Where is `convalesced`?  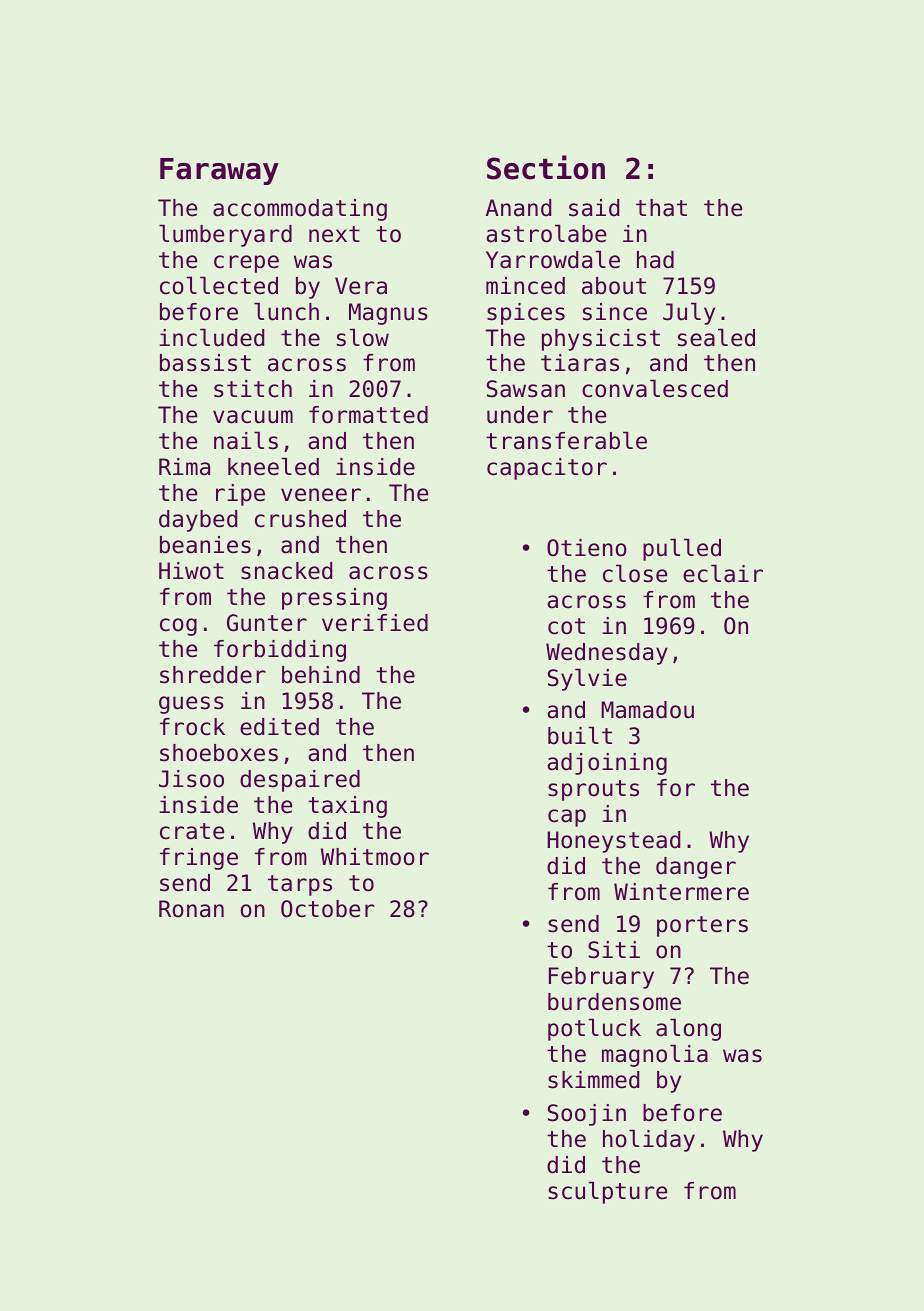 convalesced is located at coordinates (655, 388).
